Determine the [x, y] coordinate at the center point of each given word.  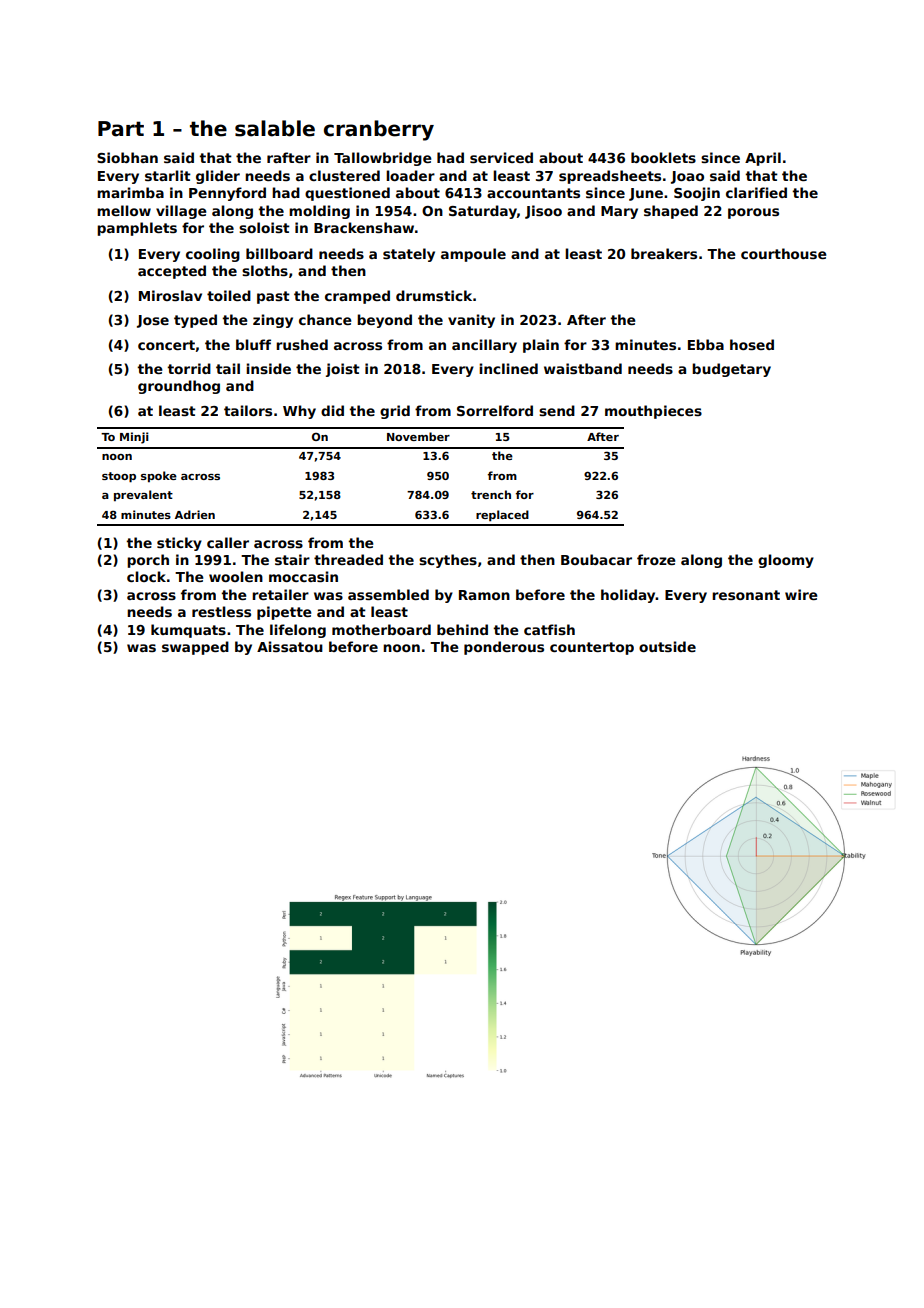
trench [491, 494]
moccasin [303, 576]
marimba [130, 192]
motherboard [381, 629]
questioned [347, 194]
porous [753, 213]
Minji [134, 438]
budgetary [731, 370]
